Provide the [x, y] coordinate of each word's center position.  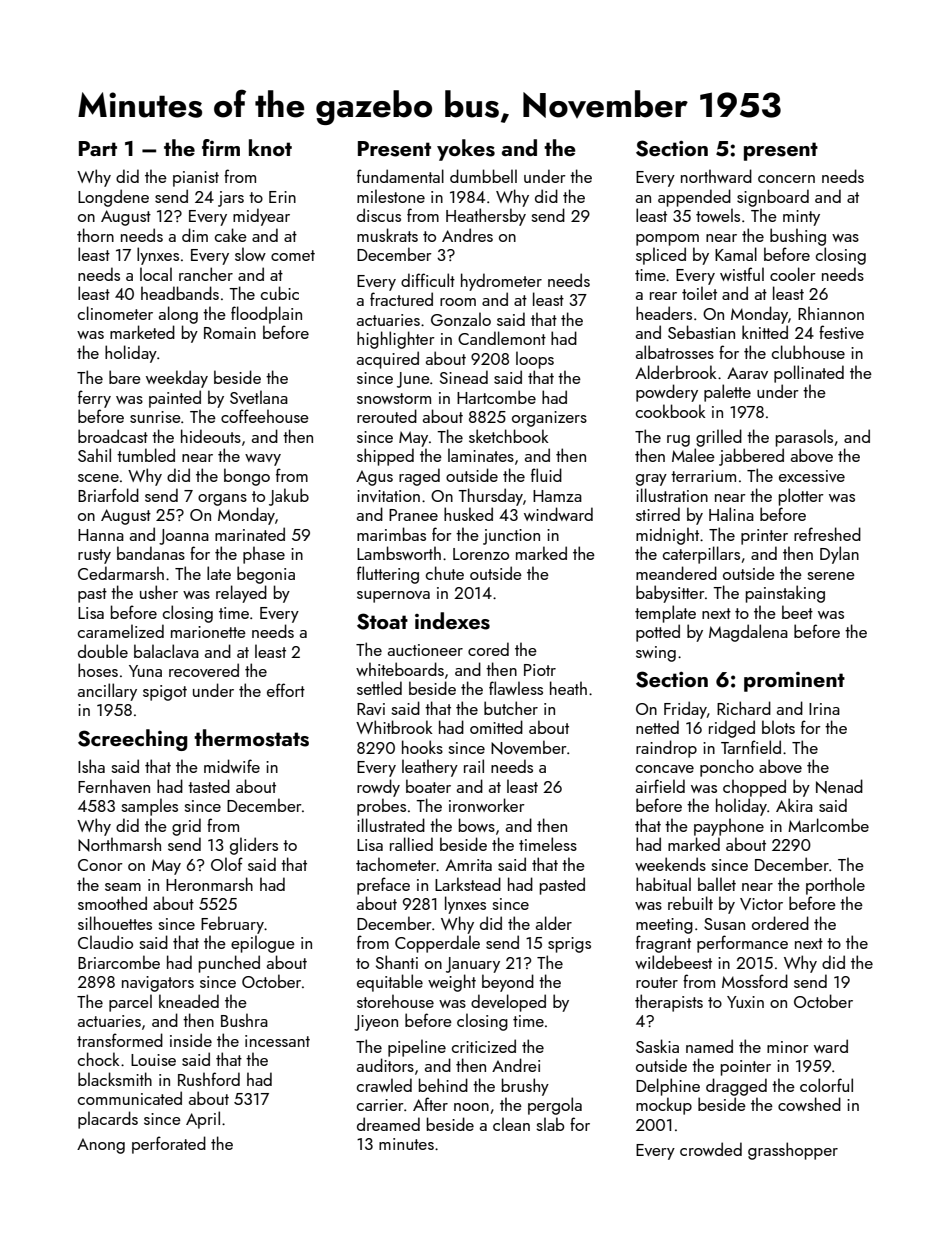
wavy [263, 460]
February [232, 925]
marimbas [391, 534]
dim [195, 235]
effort [286, 690]
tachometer [396, 864]
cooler [793, 274]
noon [471, 1107]
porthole [835, 886]
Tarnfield [751, 747]
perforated [169, 1145]
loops [535, 360]
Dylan [839, 555]
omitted [496, 727]
